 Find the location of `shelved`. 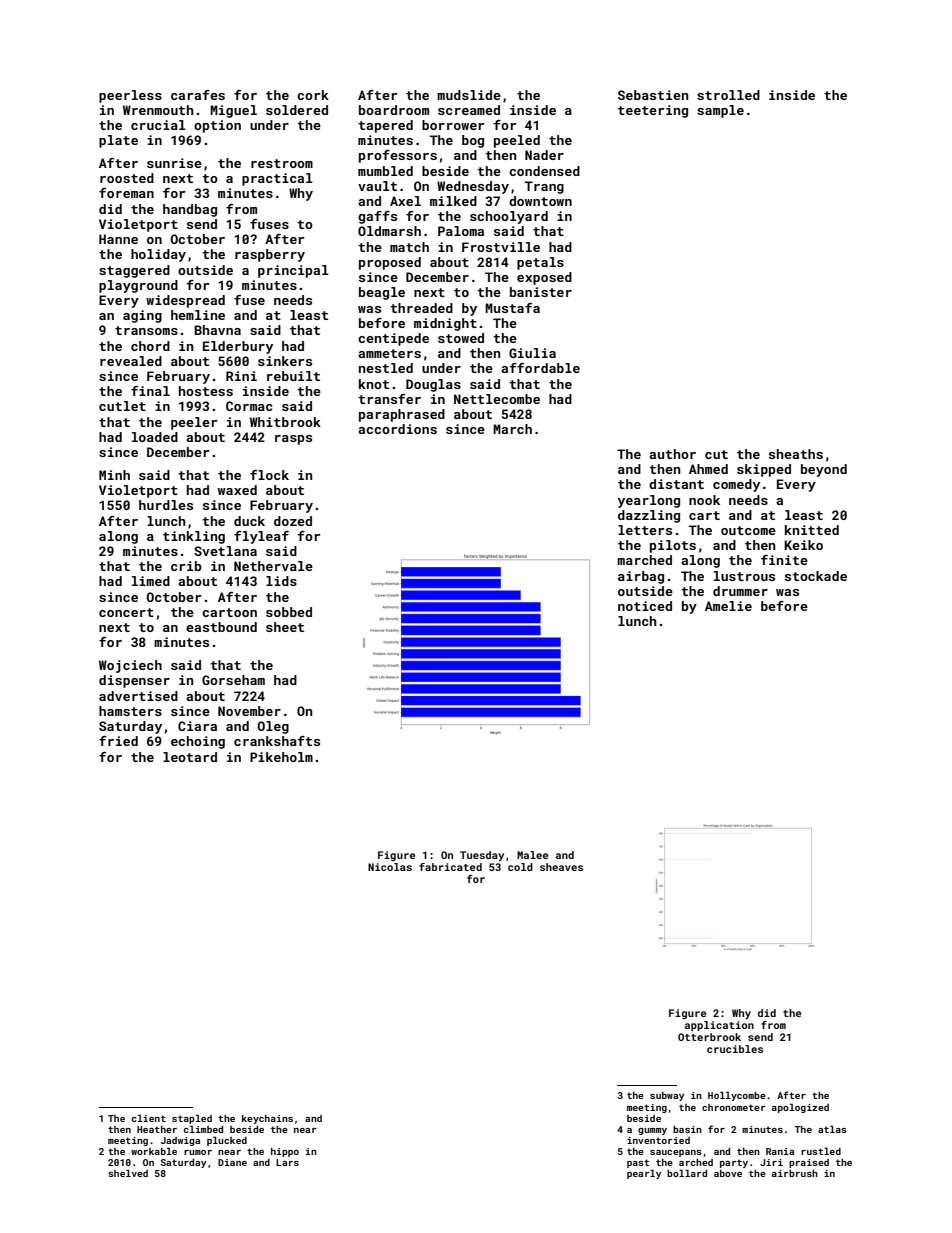

shelved is located at coordinates (128, 1173).
